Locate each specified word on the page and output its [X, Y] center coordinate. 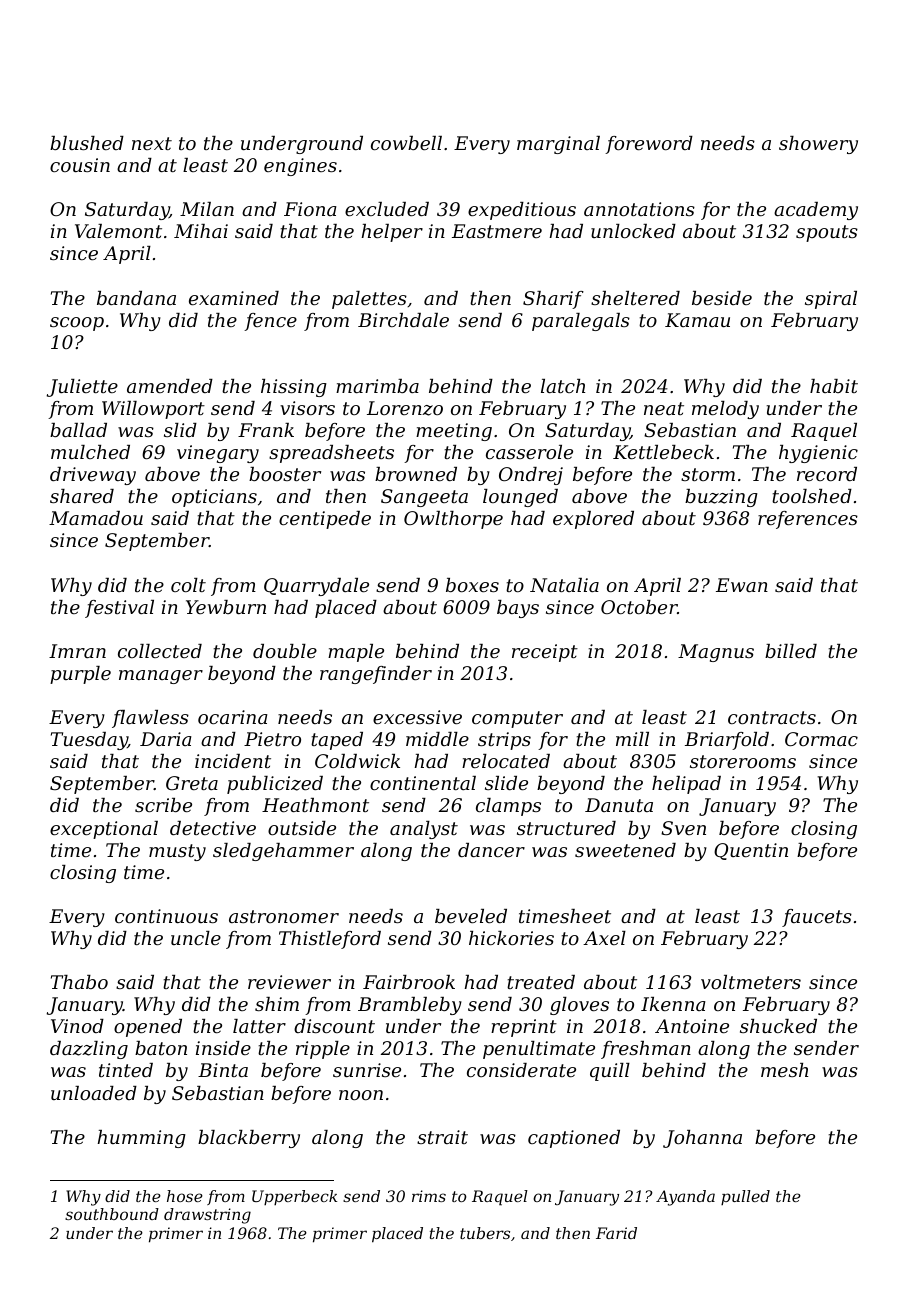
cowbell [406, 143]
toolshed [812, 496]
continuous [166, 916]
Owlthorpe [453, 520]
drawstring [207, 1216]
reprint [524, 1028]
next [152, 143]
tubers [485, 1233]
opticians [214, 498]
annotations [639, 209]
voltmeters [751, 982]
